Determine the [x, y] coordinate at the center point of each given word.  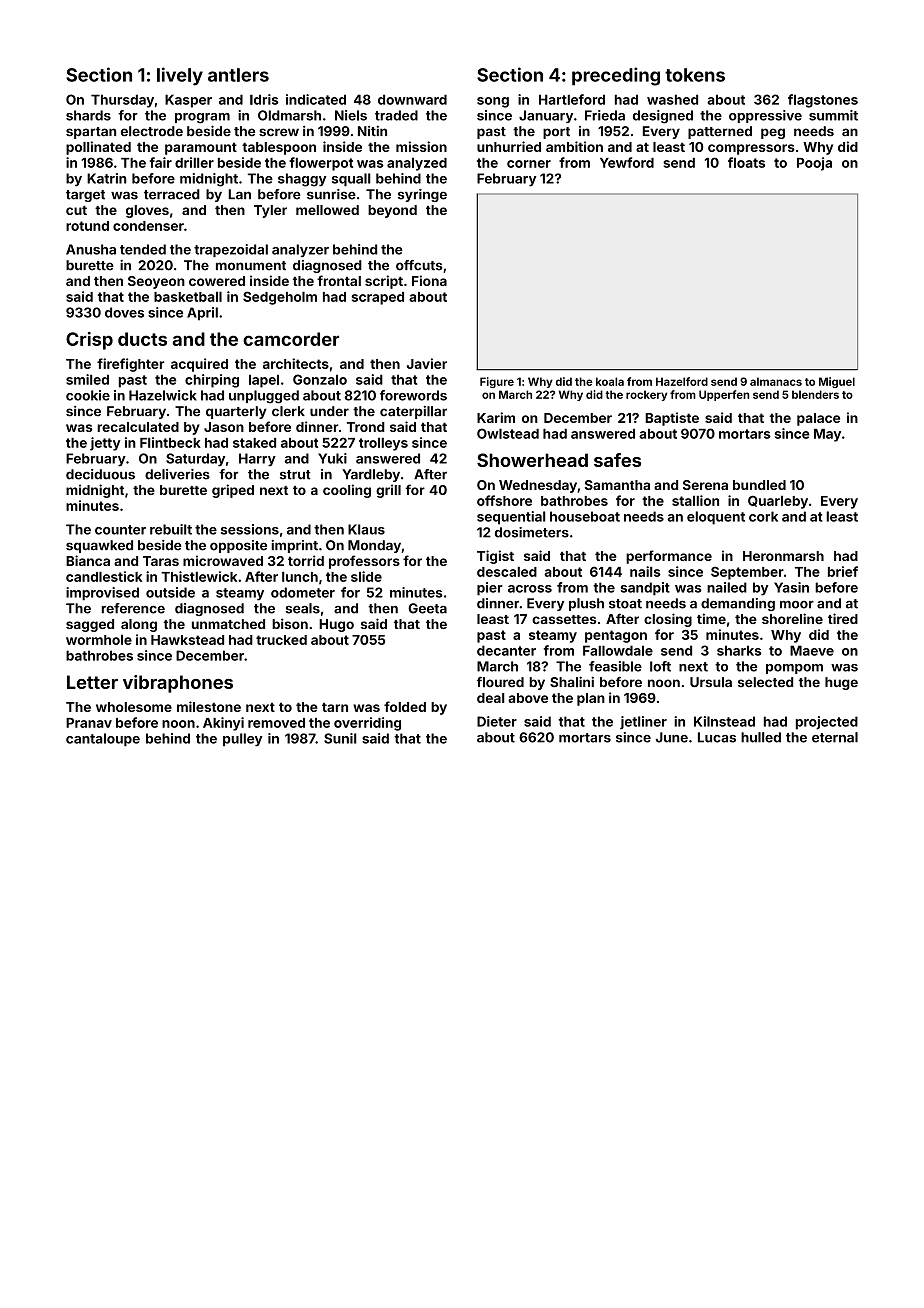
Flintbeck [170, 442]
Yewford [627, 162]
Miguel [837, 382]
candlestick [104, 576]
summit [833, 115]
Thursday [122, 101]
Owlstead [508, 433]
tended [143, 249]
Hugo [336, 625]
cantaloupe [103, 739]
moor [797, 605]
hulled [761, 737]
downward [412, 99]
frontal [339, 280]
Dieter [497, 721]
